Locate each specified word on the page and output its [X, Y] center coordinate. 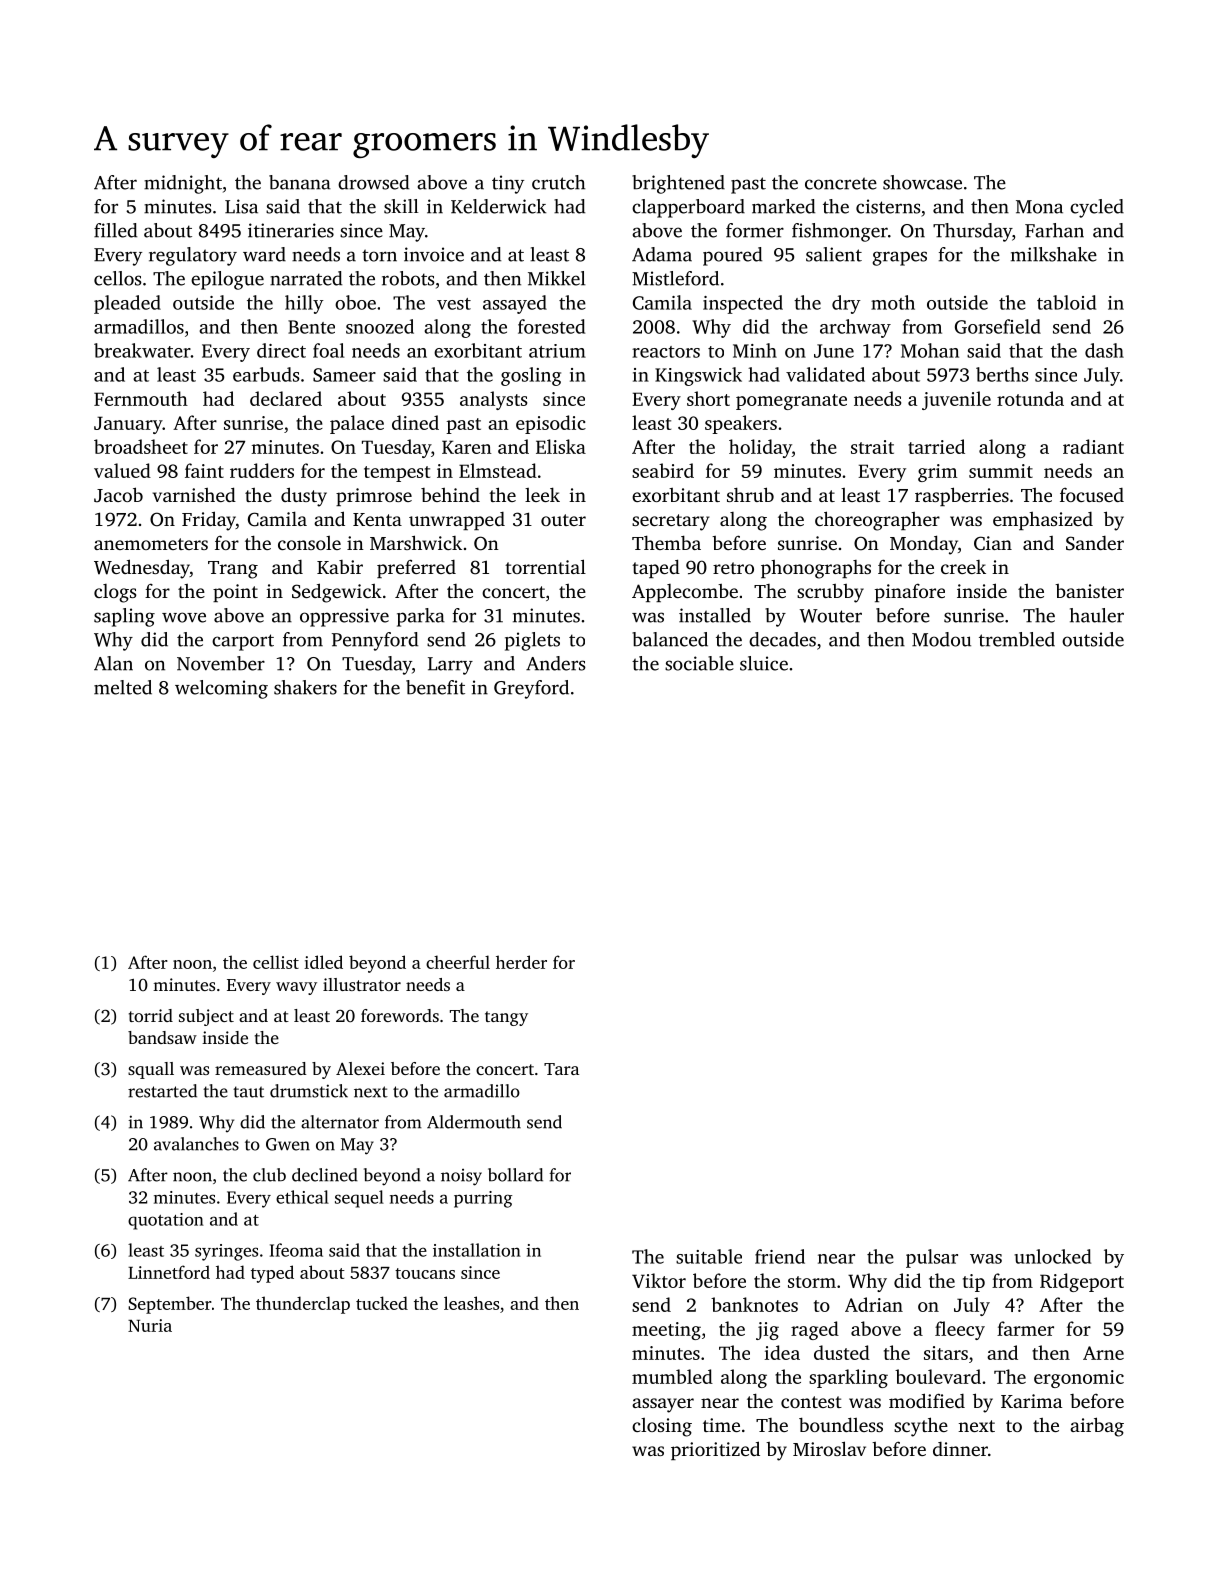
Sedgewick [337, 593]
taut [248, 1092]
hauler [1097, 615]
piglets [532, 641]
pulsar [932, 1258]
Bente [311, 327]
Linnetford [169, 1272]
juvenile [956, 400]
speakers [741, 424]
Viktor [659, 1280]
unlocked [1052, 1256]
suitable [709, 1256]
